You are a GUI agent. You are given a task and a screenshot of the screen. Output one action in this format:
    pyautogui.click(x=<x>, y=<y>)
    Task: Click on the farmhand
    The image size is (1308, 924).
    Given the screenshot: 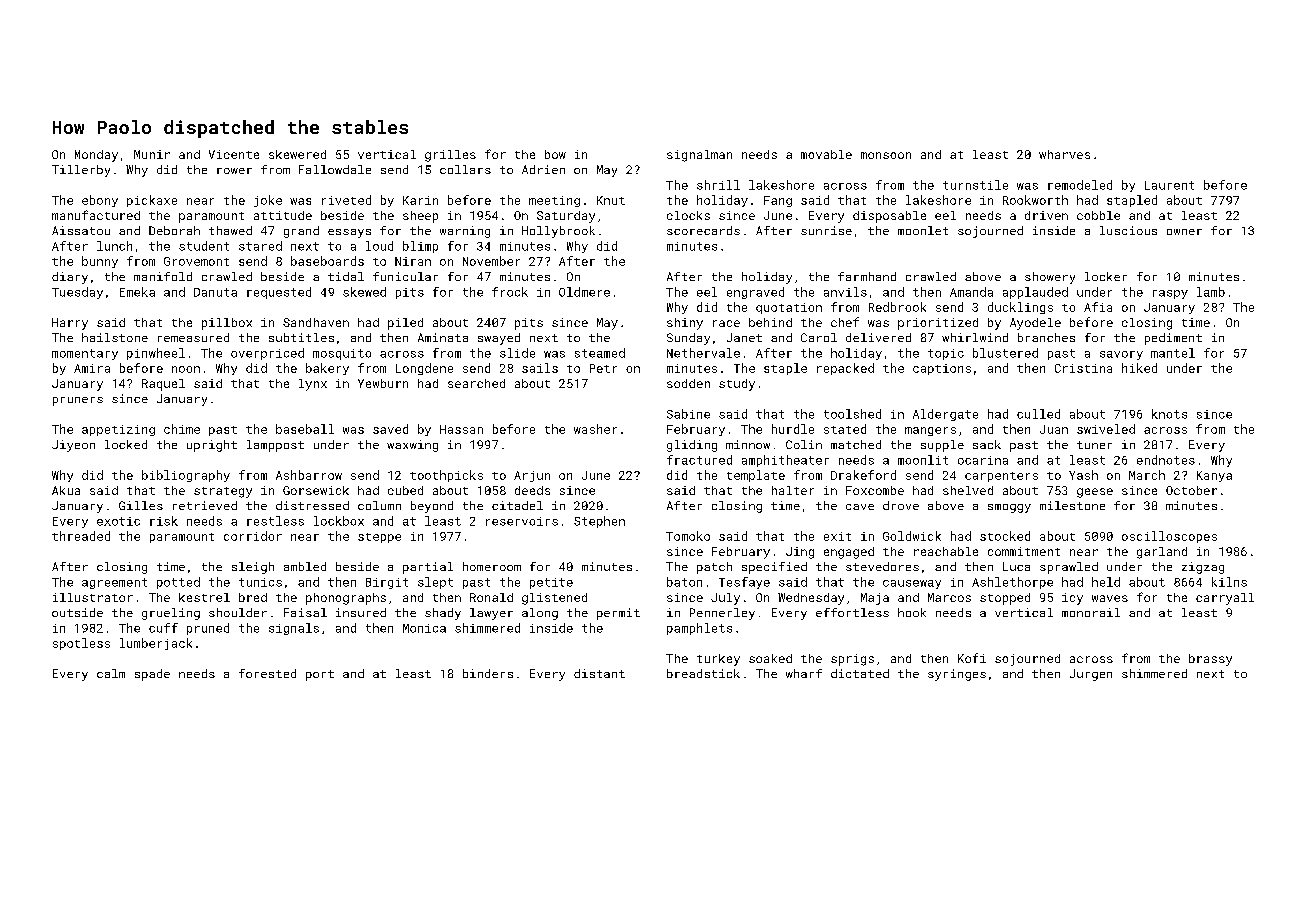 What is the action you would take?
    pyautogui.click(x=867, y=276)
